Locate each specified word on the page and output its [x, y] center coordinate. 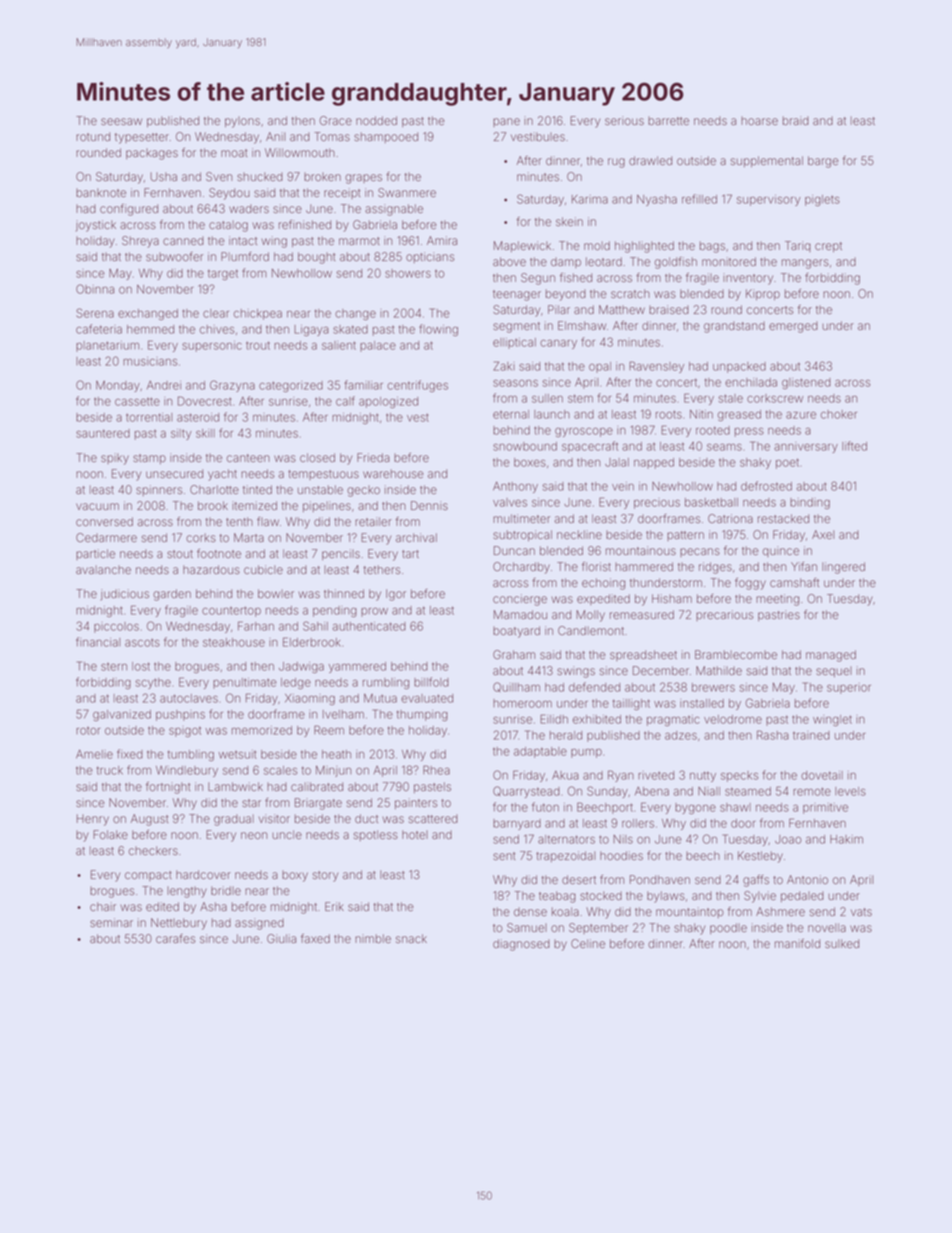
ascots [142, 643]
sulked [842, 943]
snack [411, 938]
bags [712, 247]
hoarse [759, 120]
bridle [226, 890]
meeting [777, 600]
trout [258, 345]
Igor [396, 595]
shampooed [386, 137]
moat [234, 153]
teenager [517, 295]
